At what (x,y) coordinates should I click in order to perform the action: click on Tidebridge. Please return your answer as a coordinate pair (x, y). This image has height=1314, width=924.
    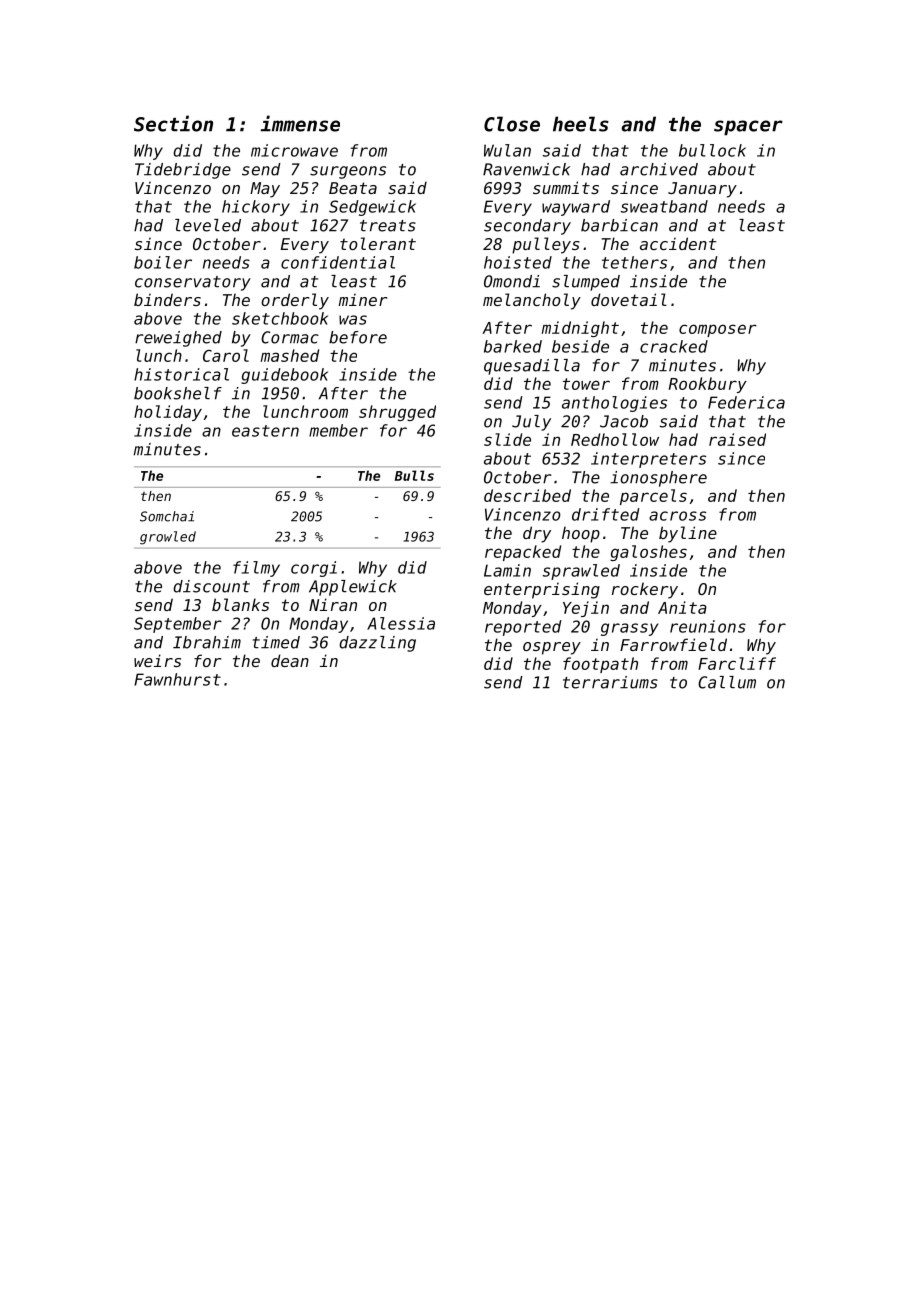
    Looking at the image, I should click on (183, 171).
